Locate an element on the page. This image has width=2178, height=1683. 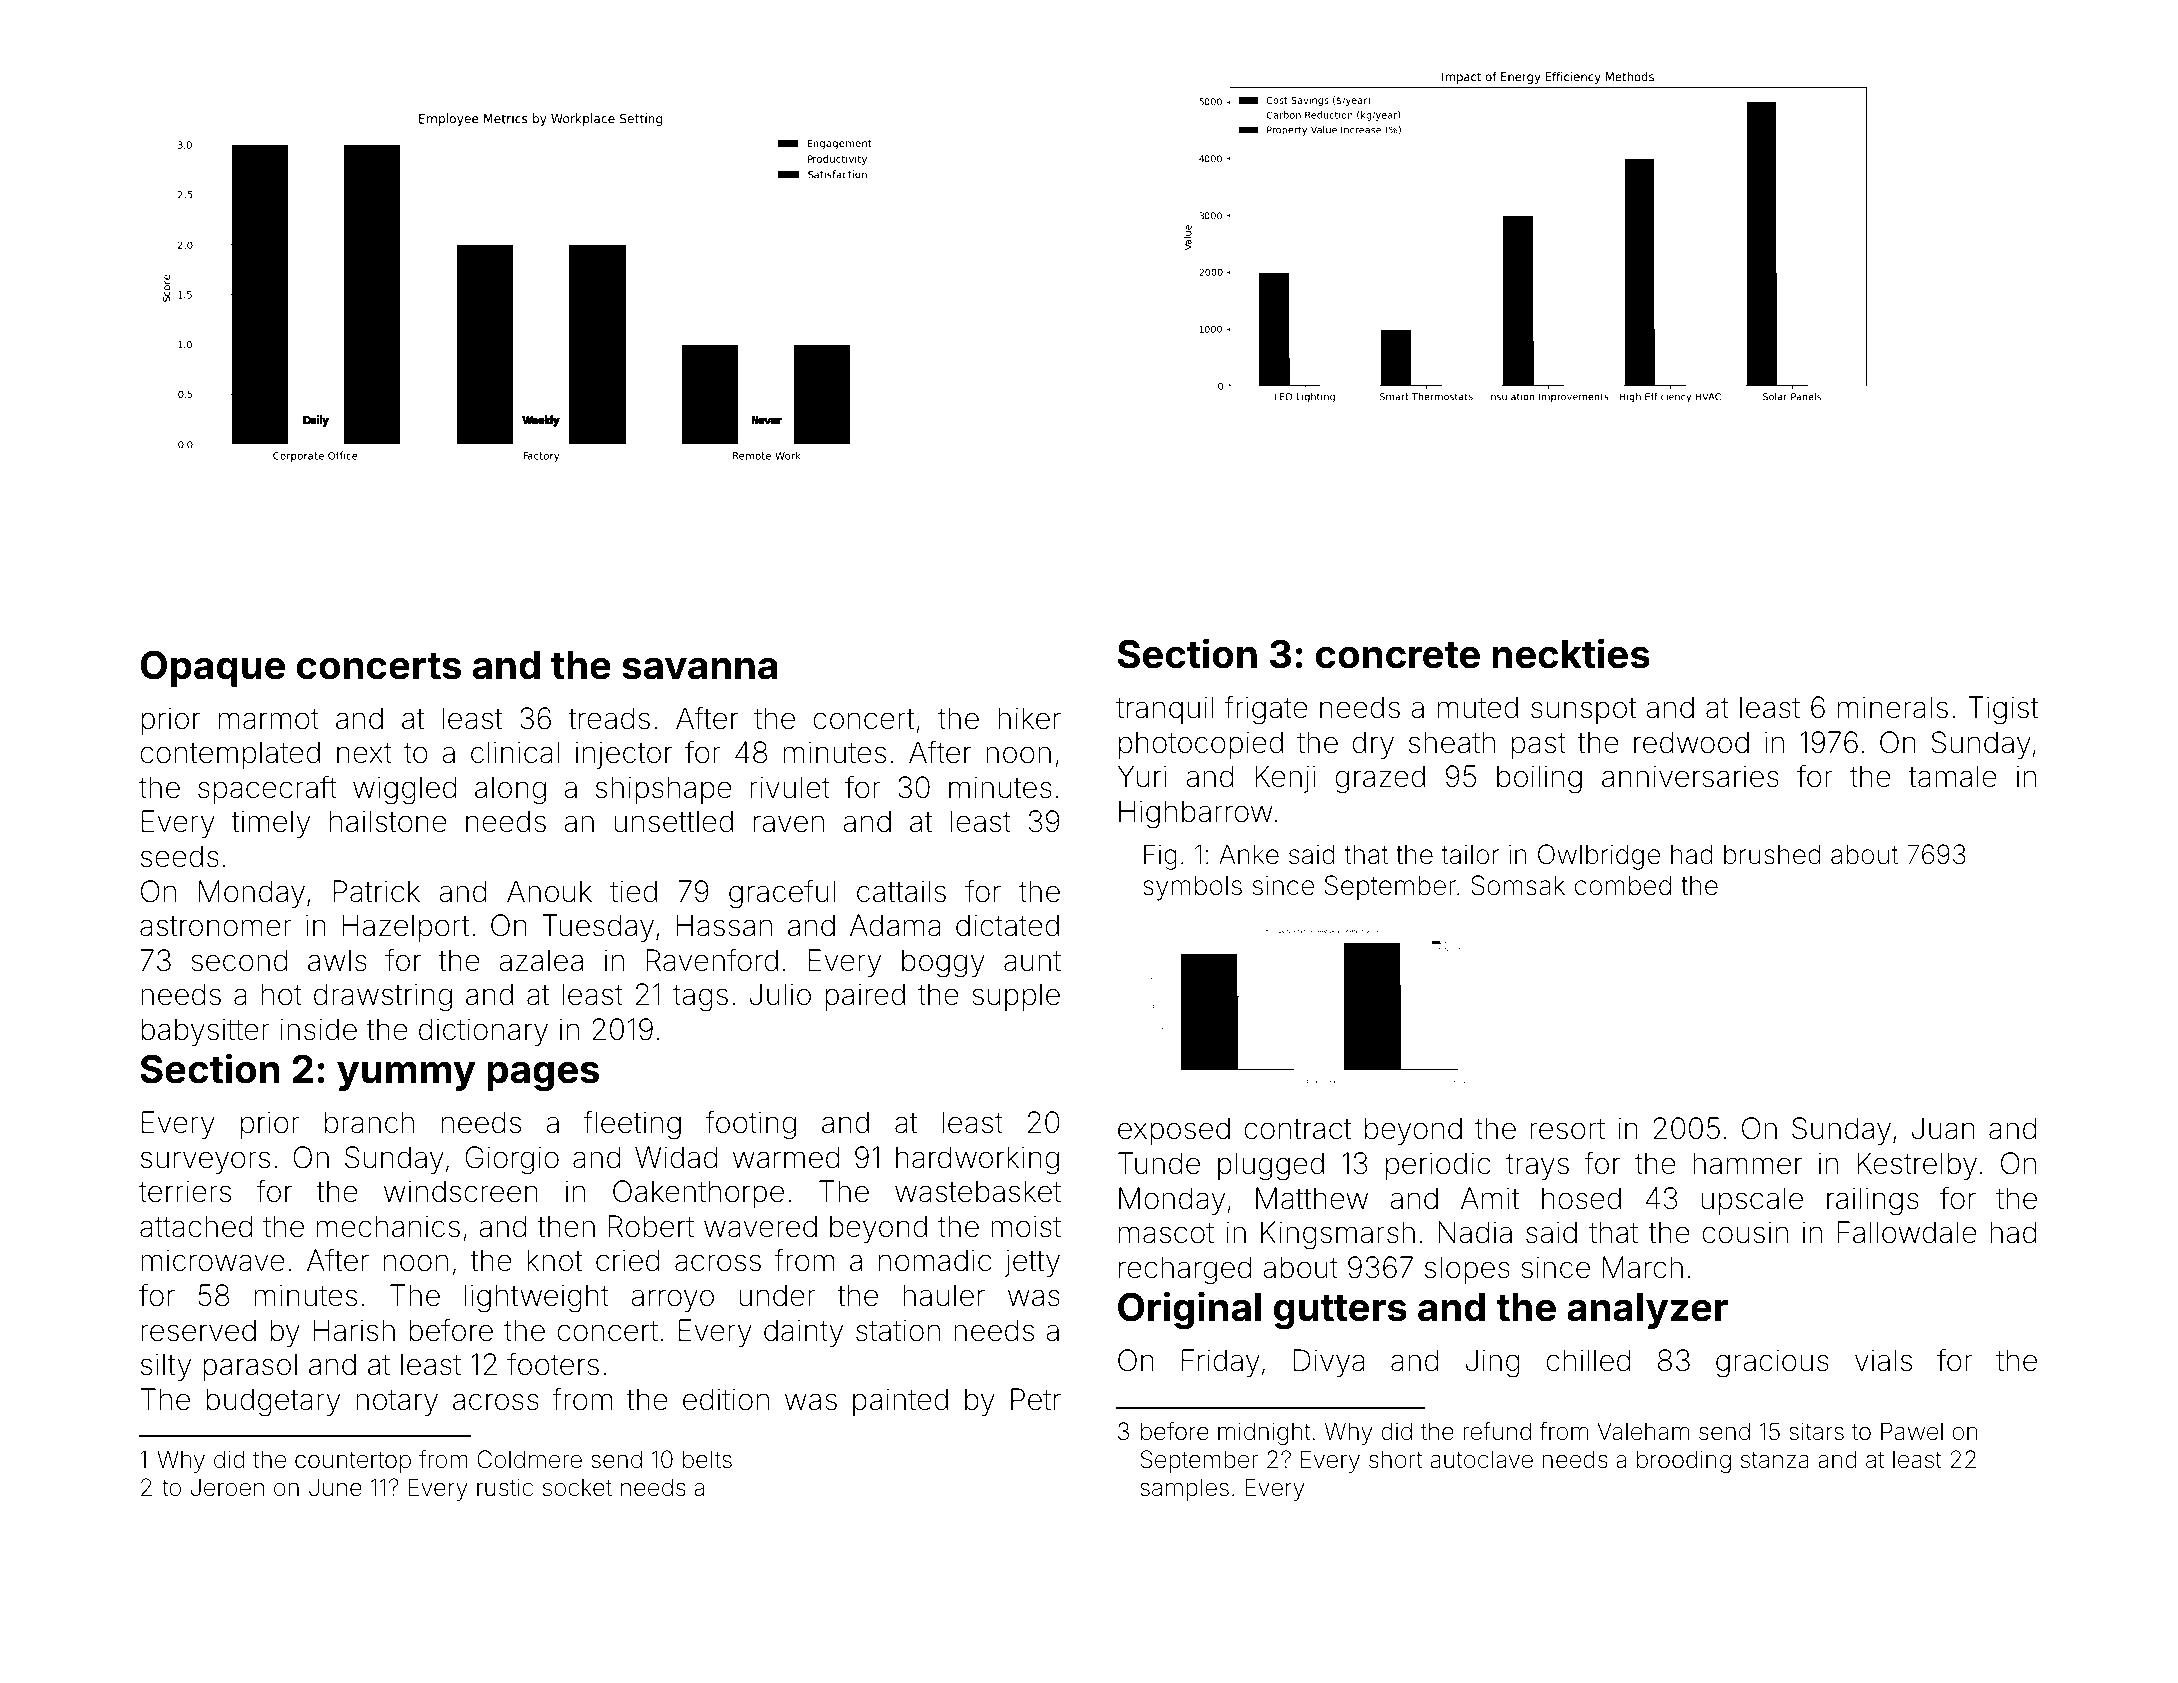
stanza is located at coordinates (1775, 1460).
